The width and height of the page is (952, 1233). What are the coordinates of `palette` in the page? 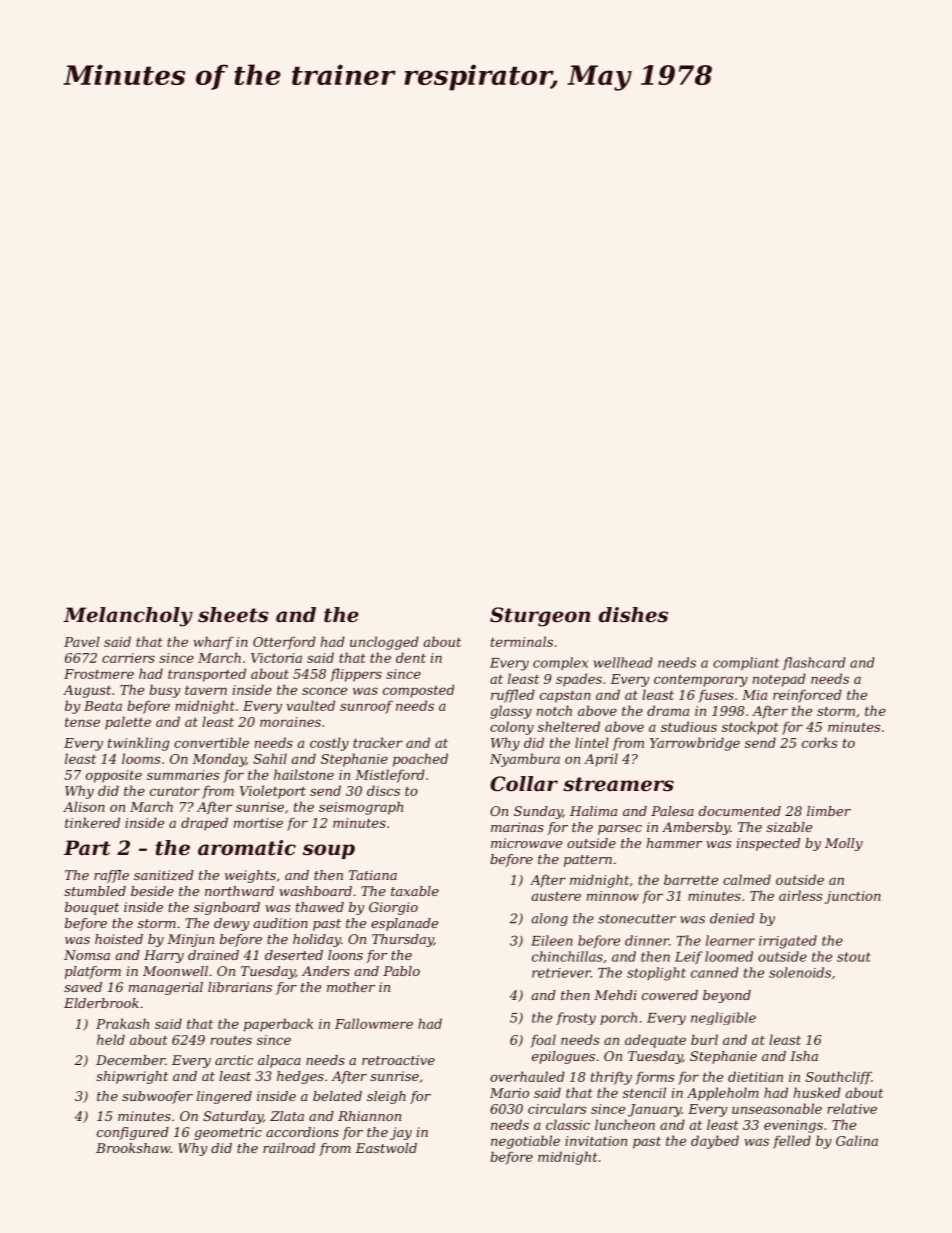 It's located at (128, 723).
